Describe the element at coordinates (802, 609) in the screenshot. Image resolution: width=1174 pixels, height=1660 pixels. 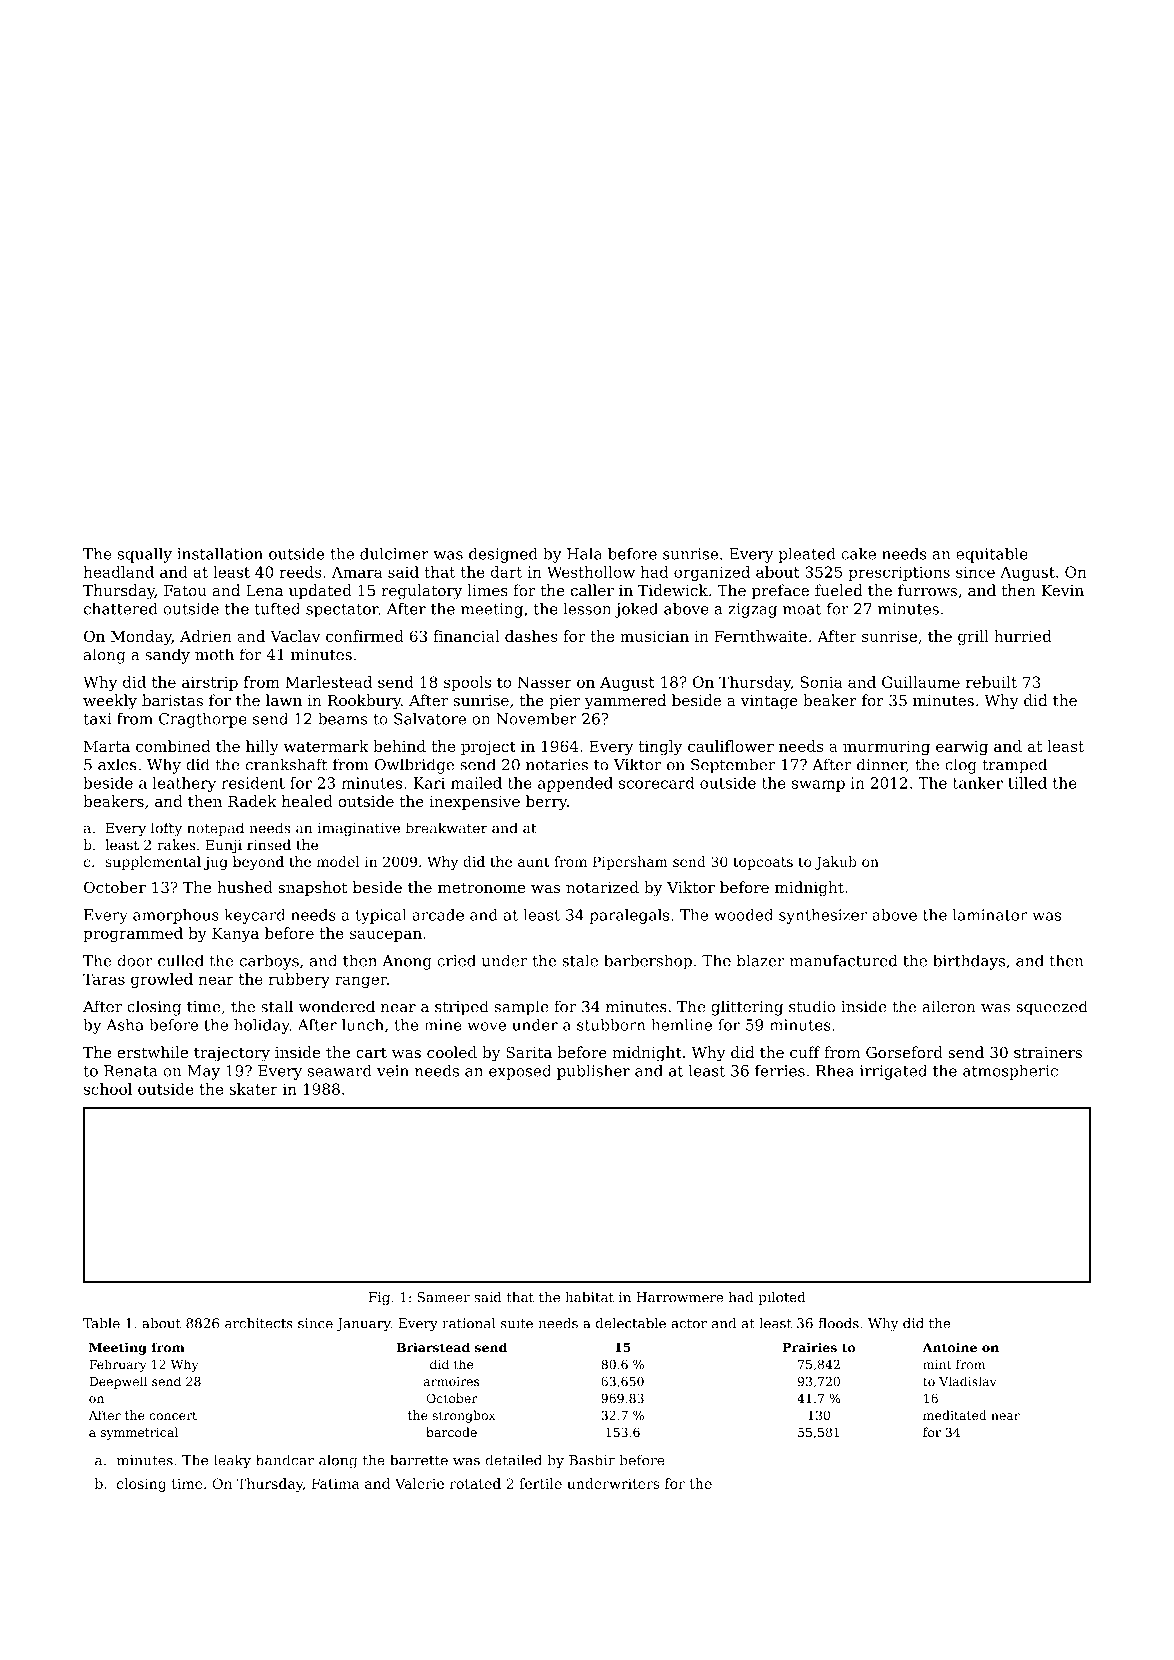
I see `moat` at that location.
